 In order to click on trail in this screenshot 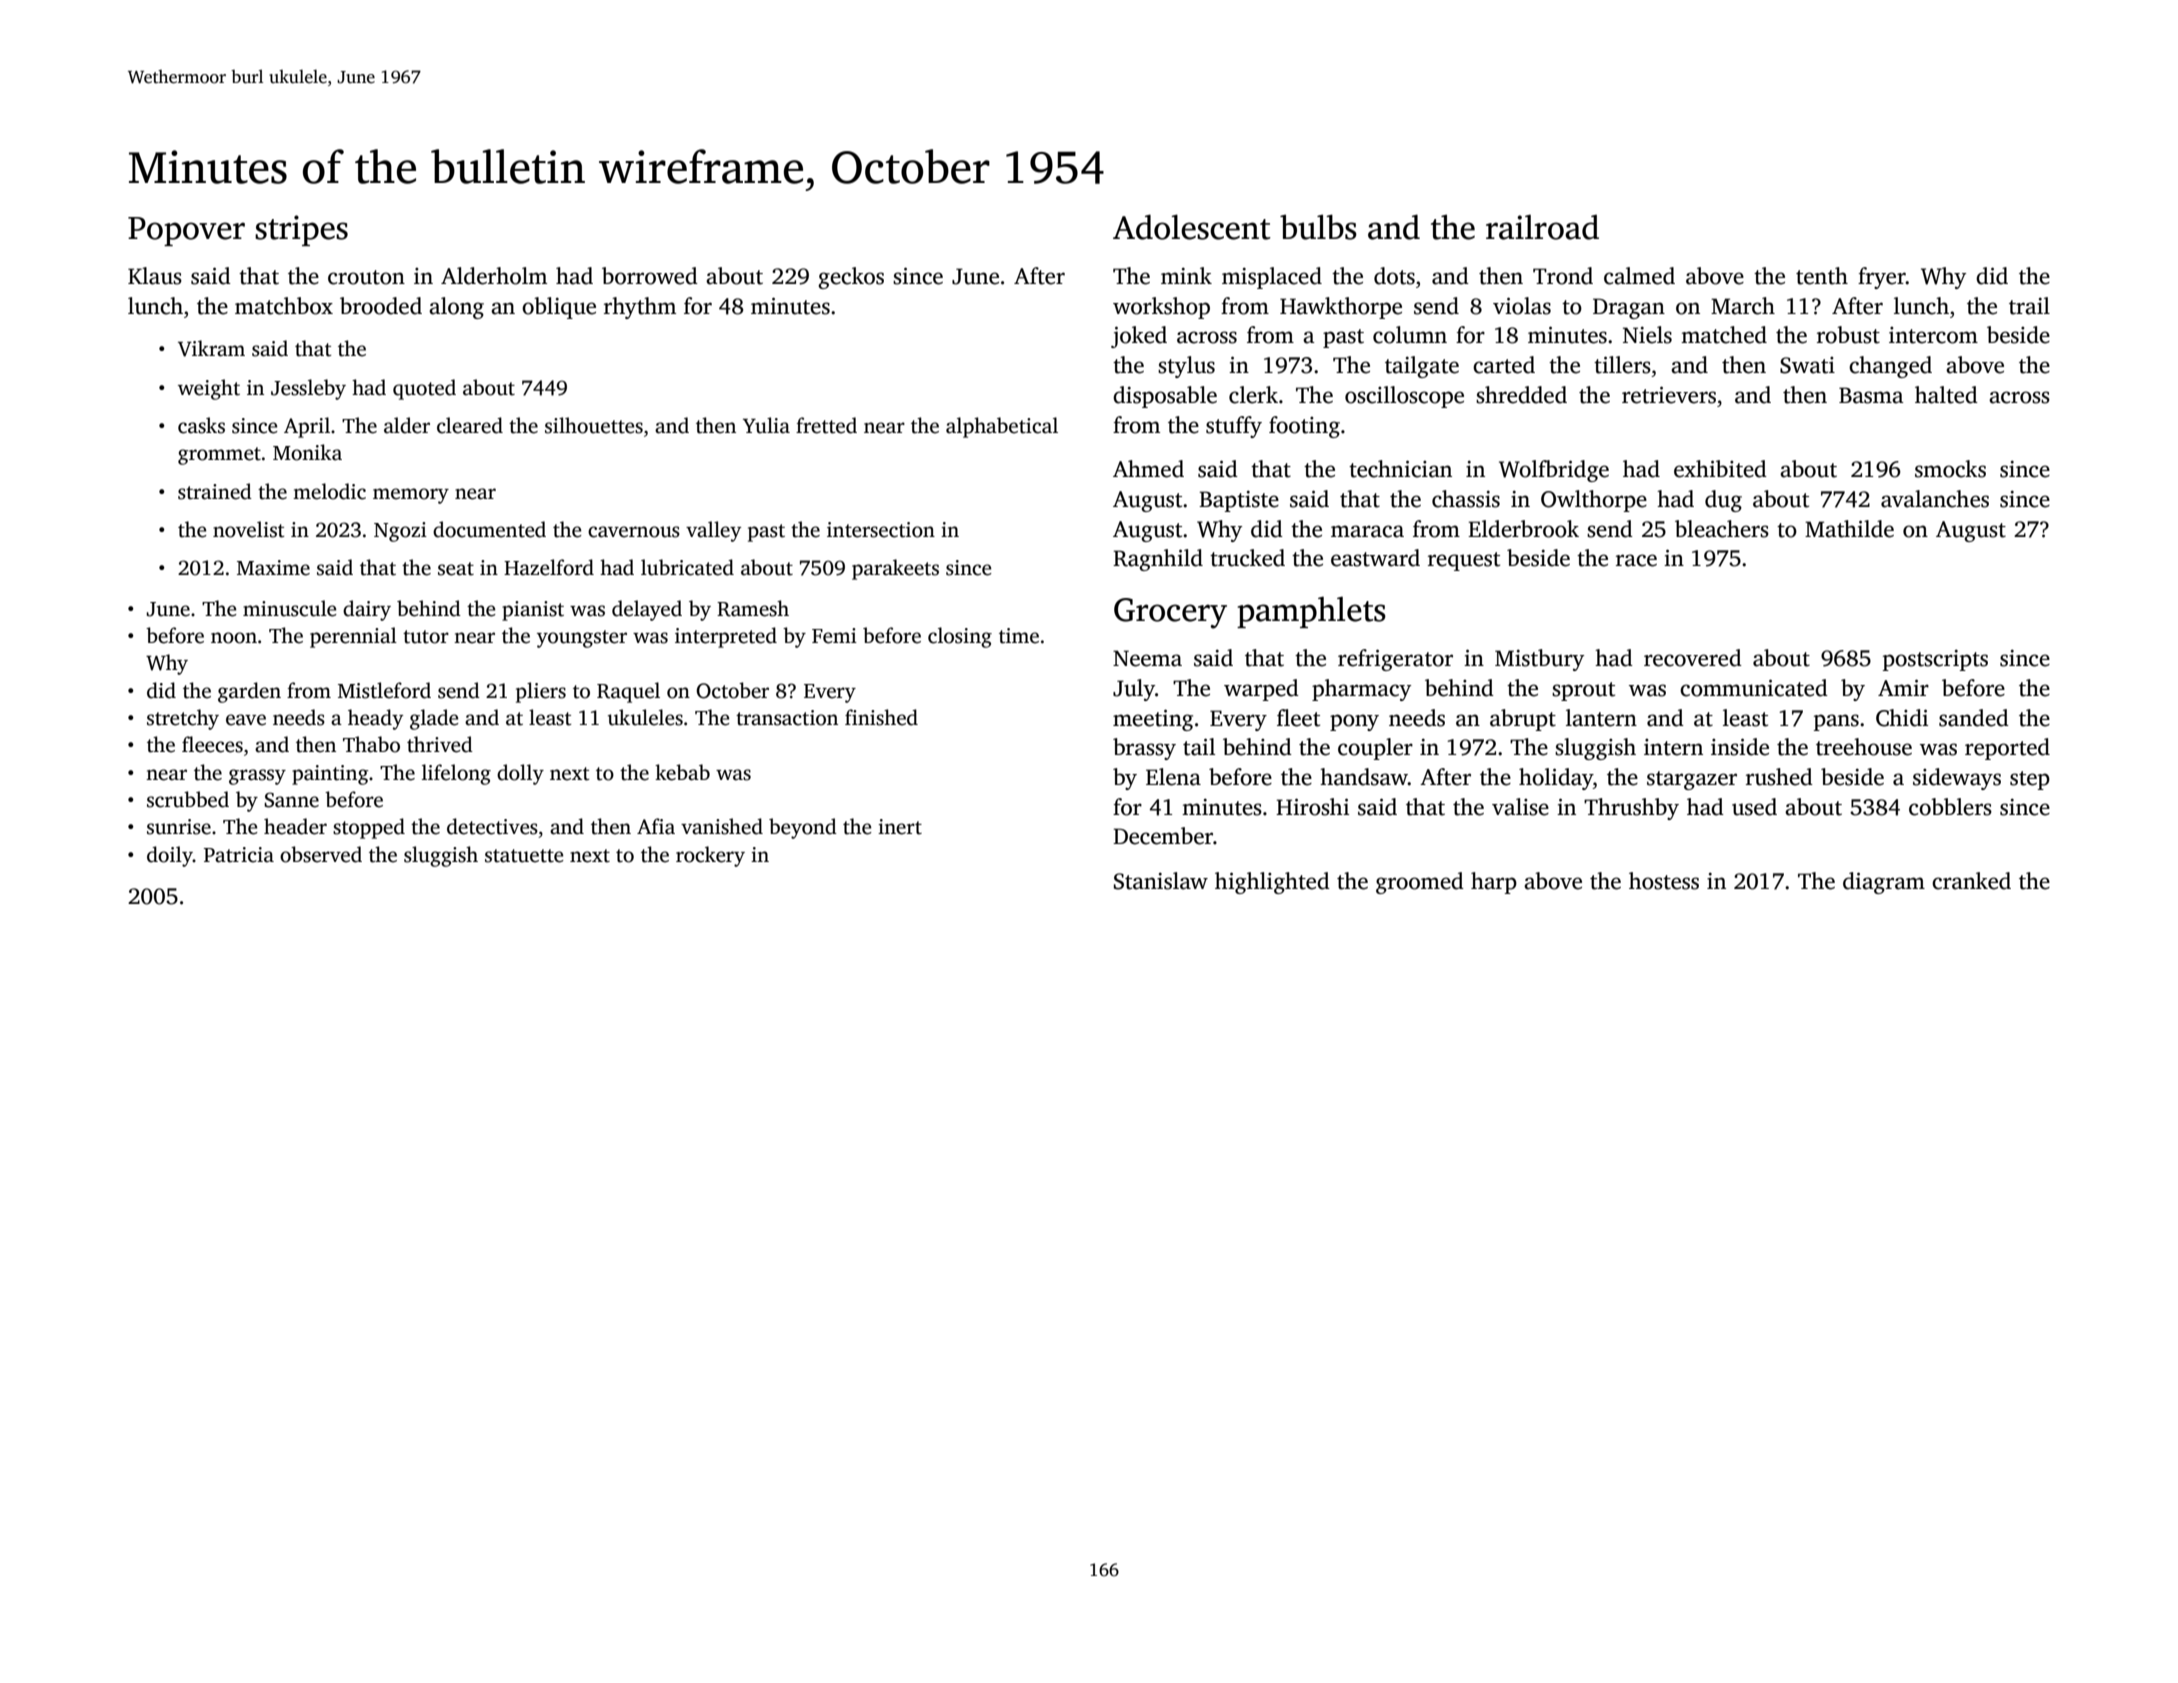, I will do `click(2029, 306)`.
